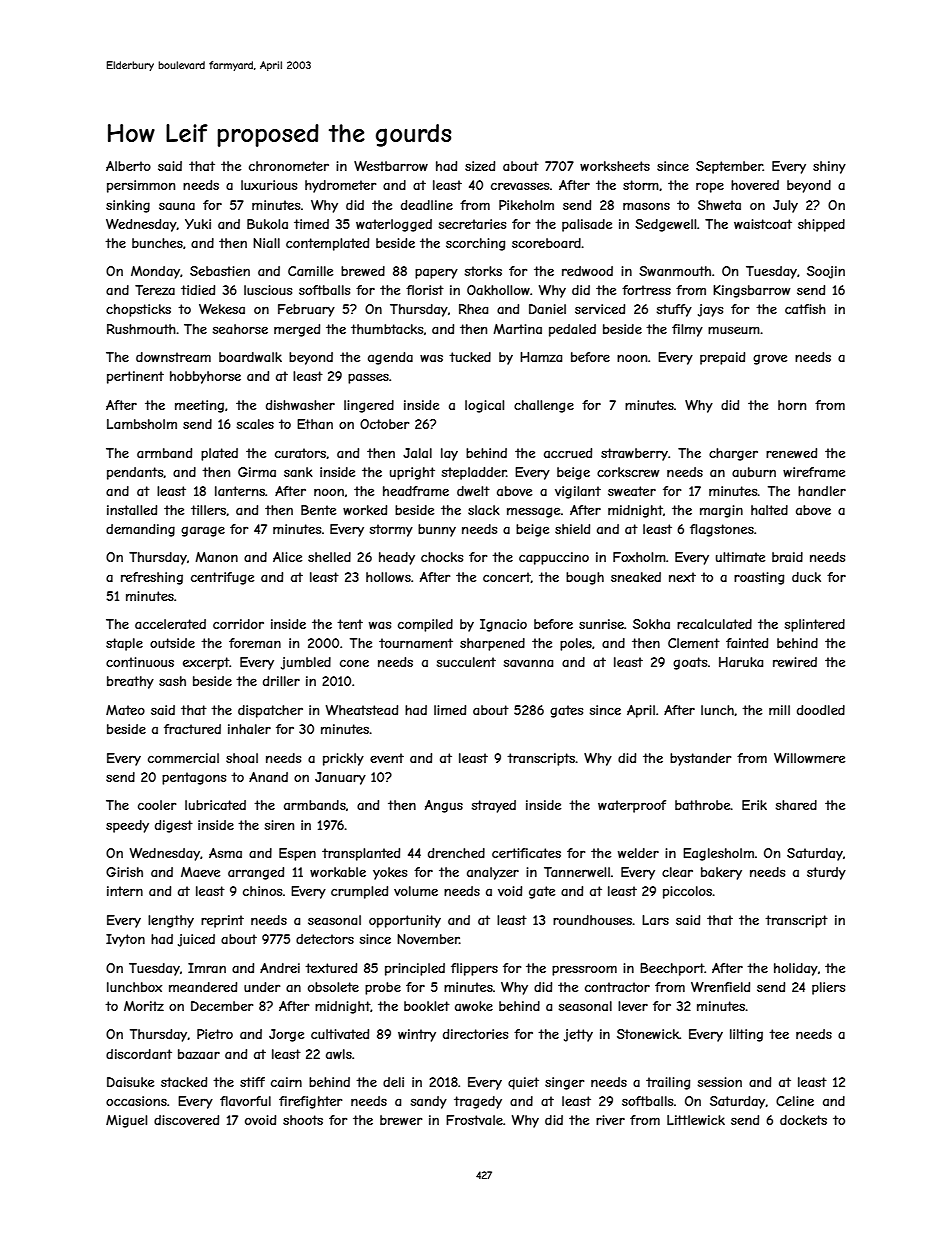 The width and height of the screenshot is (952, 1233). What do you see at coordinates (262, 987) in the screenshot?
I see `under` at bounding box center [262, 987].
